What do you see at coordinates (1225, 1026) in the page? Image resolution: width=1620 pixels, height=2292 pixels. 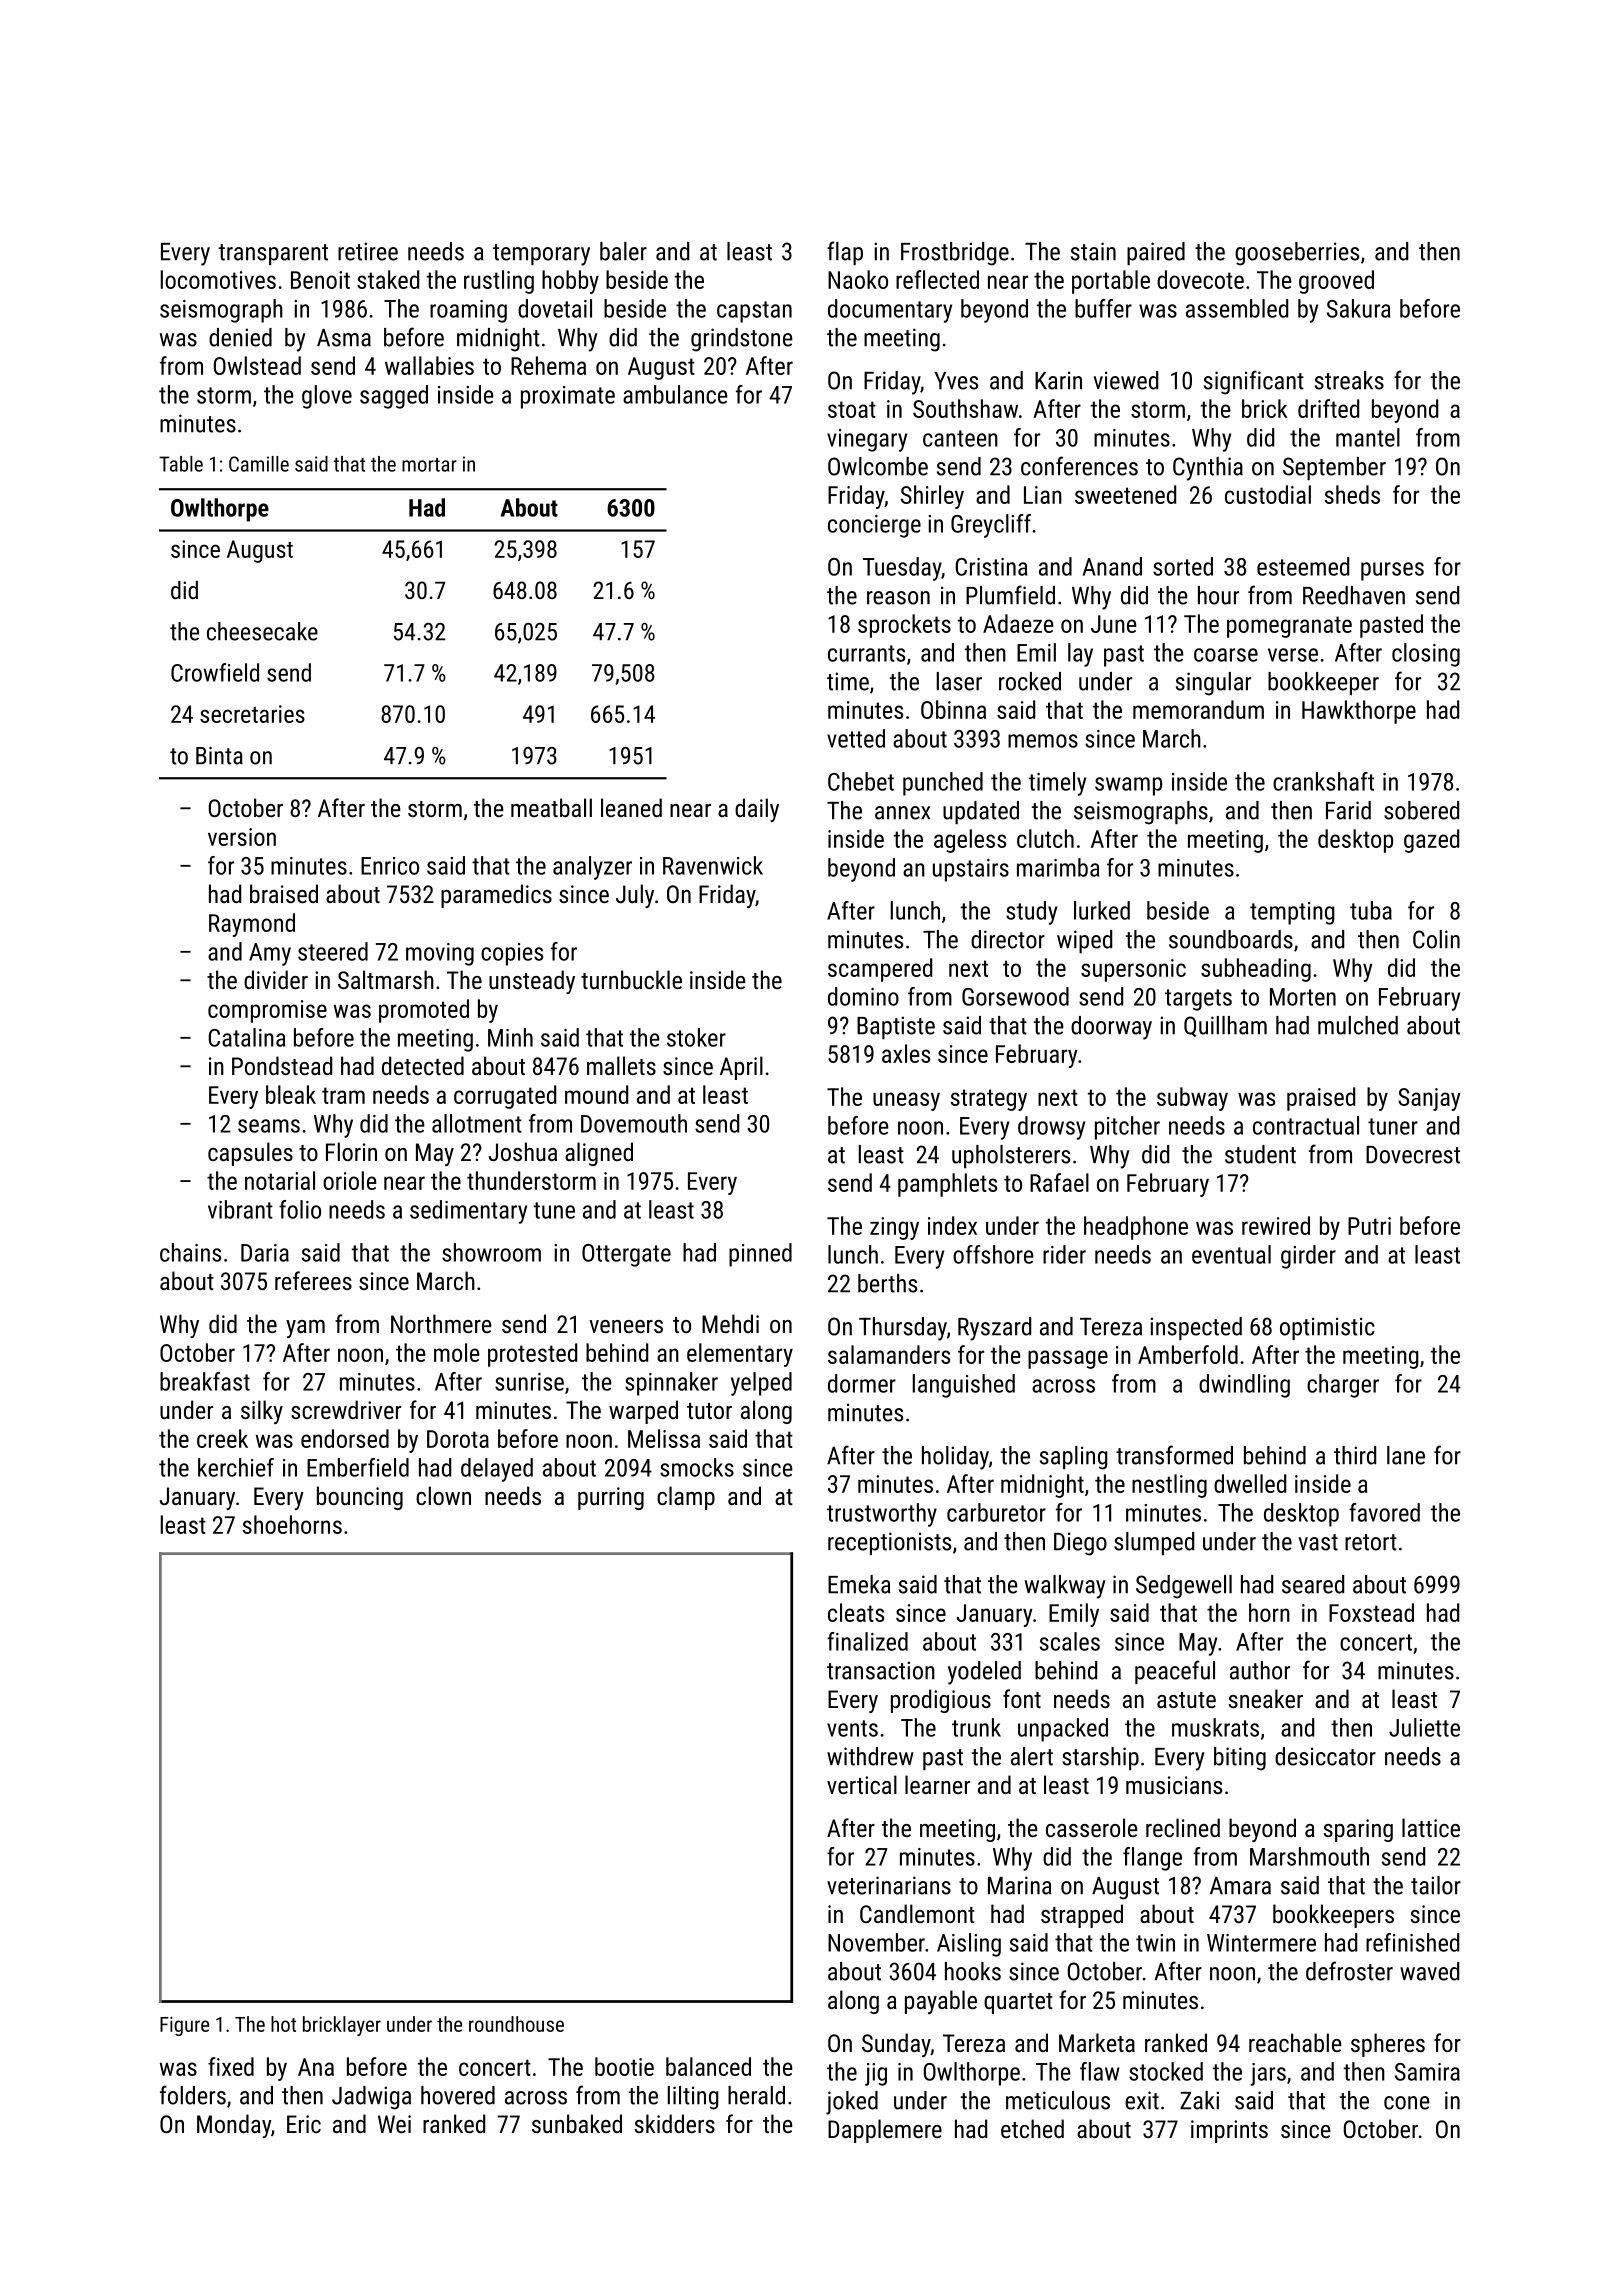 I see `Quillham` at bounding box center [1225, 1026].
